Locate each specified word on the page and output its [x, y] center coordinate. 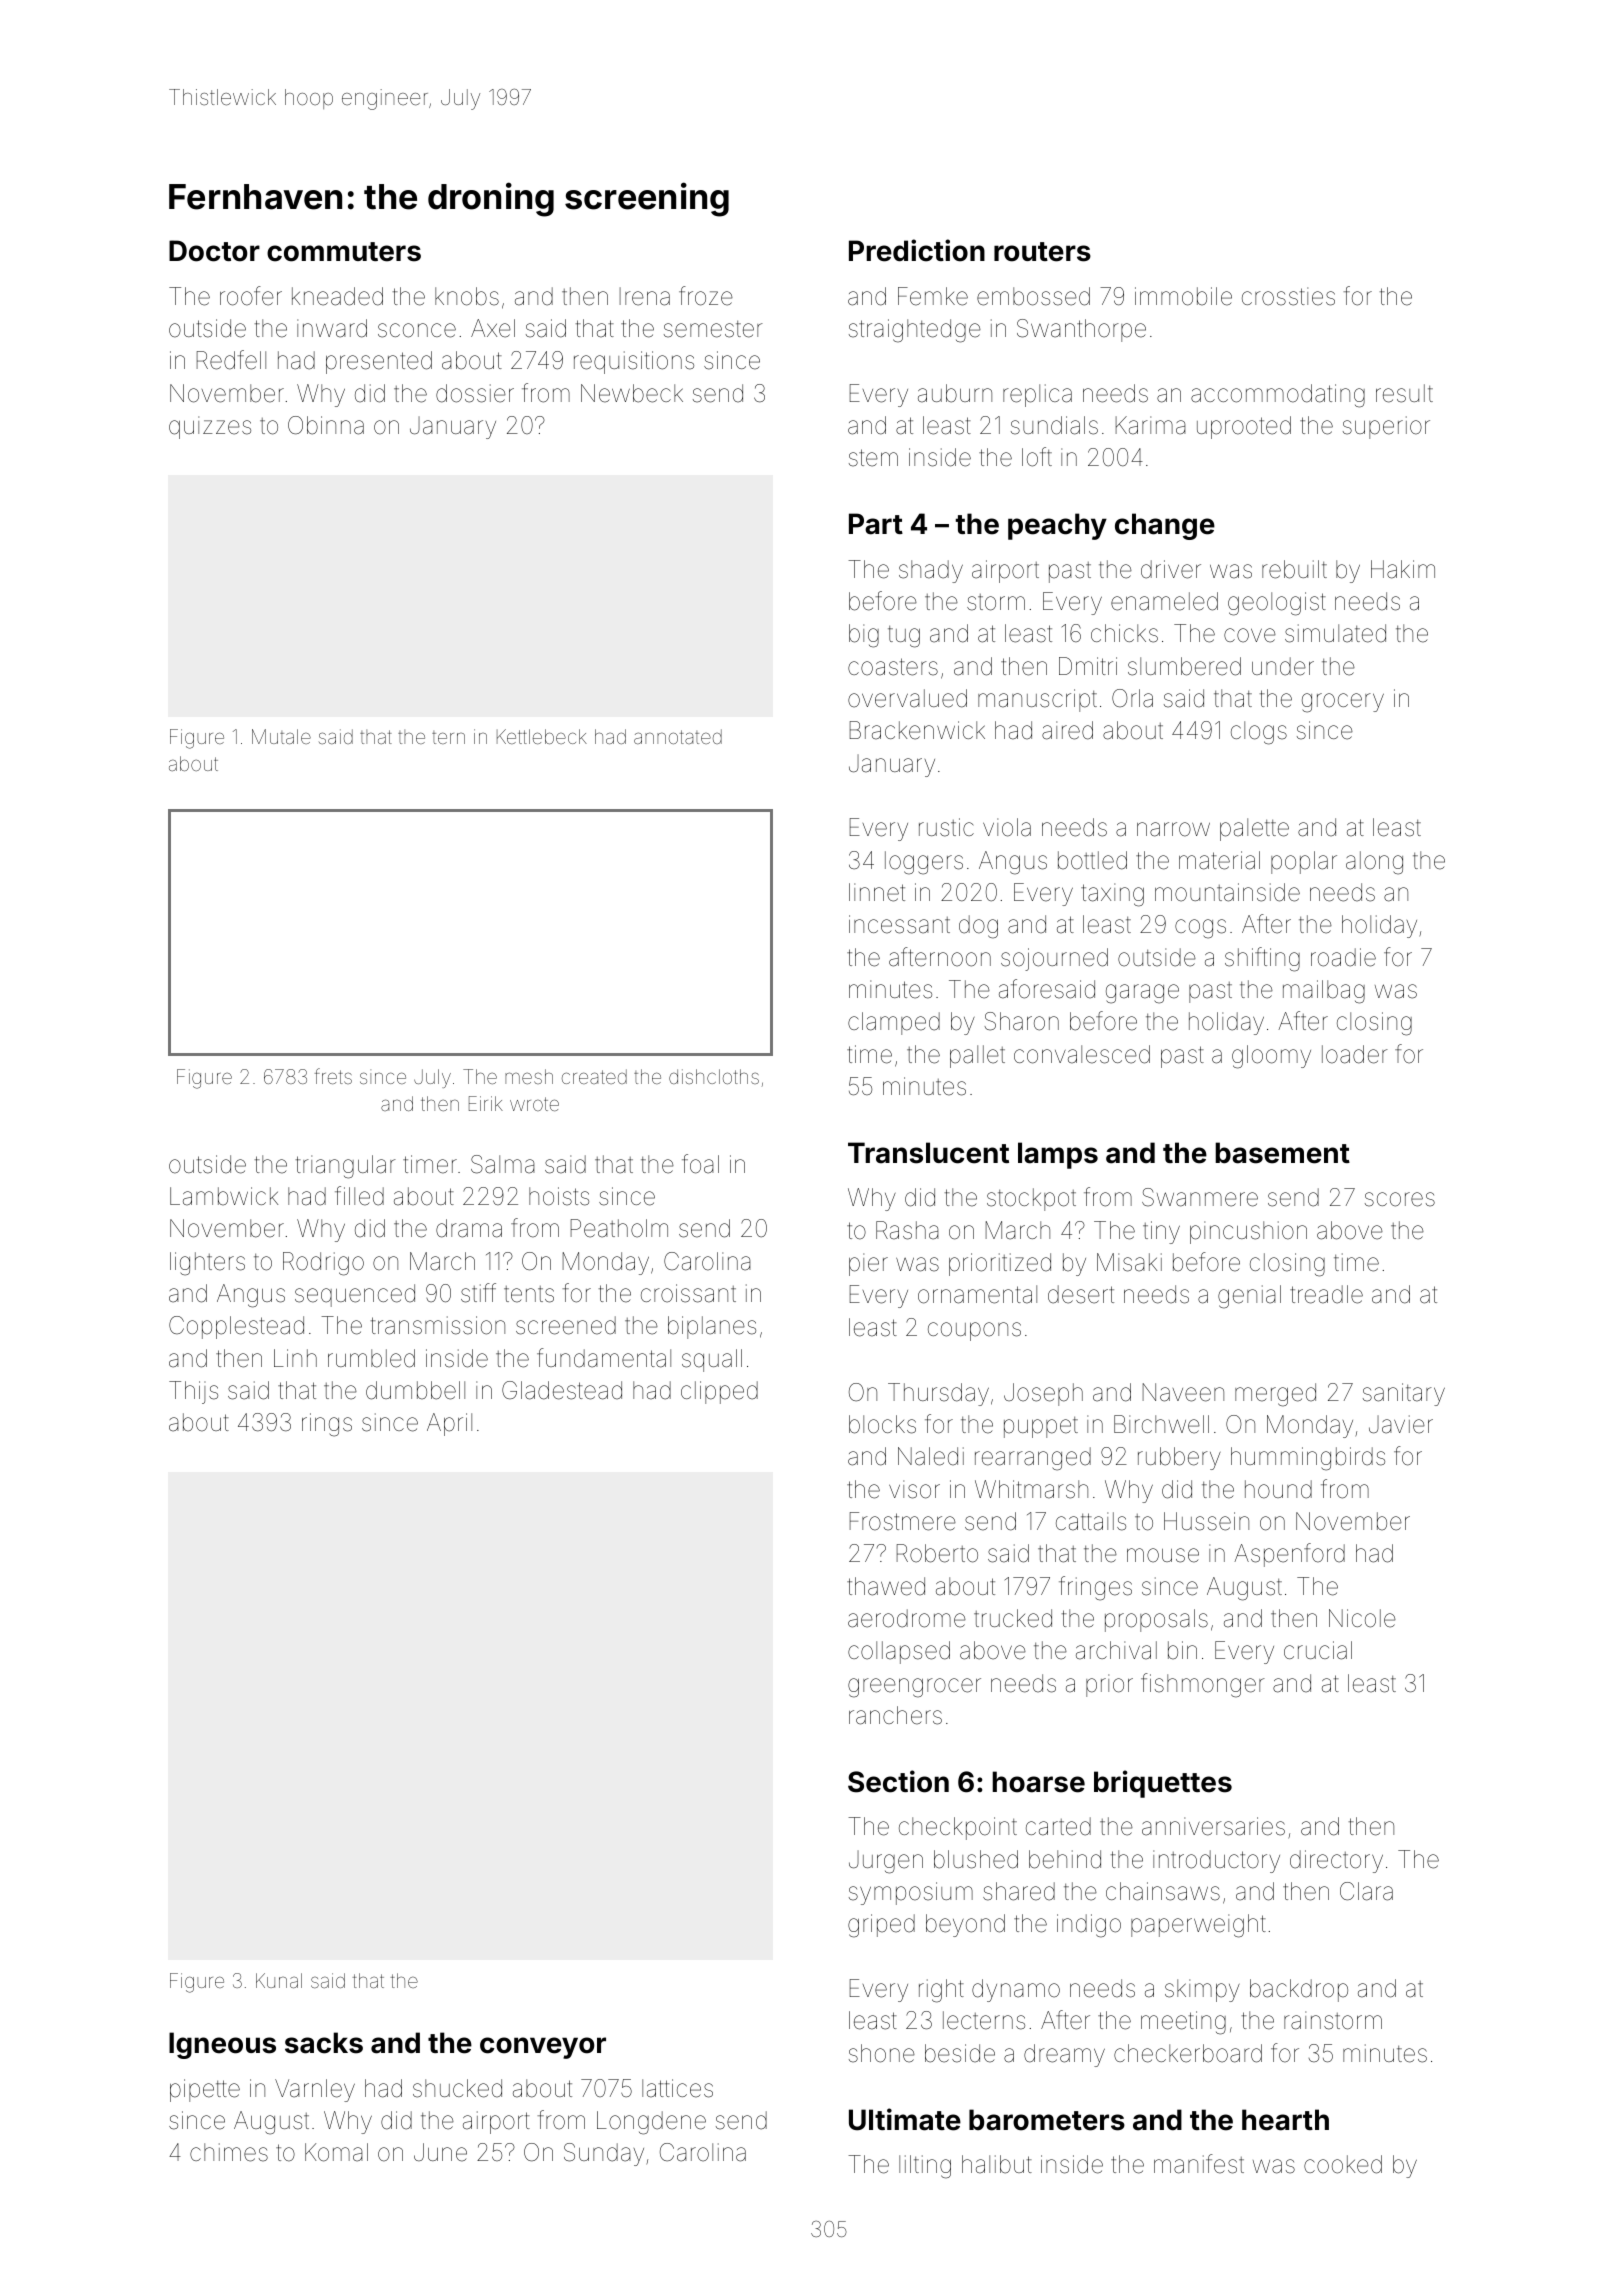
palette [1254, 829]
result [1404, 393]
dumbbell [415, 1390]
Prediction [917, 250]
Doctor [214, 251]
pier [868, 1264]
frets [333, 1076]
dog [978, 927]
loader [1355, 1054]
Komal [336, 2152]
